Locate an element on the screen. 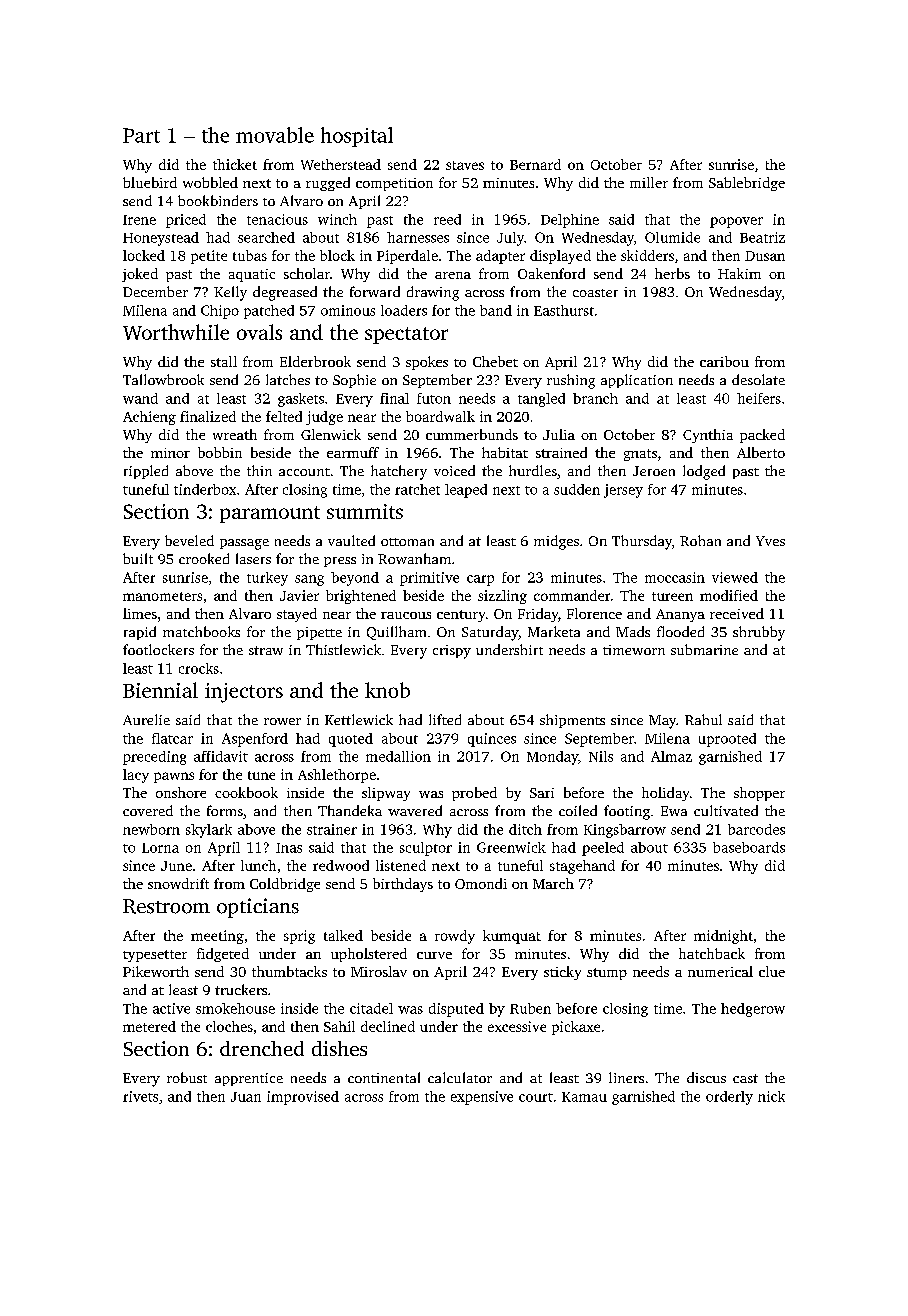 The image size is (908, 1316). miller is located at coordinates (649, 182).
